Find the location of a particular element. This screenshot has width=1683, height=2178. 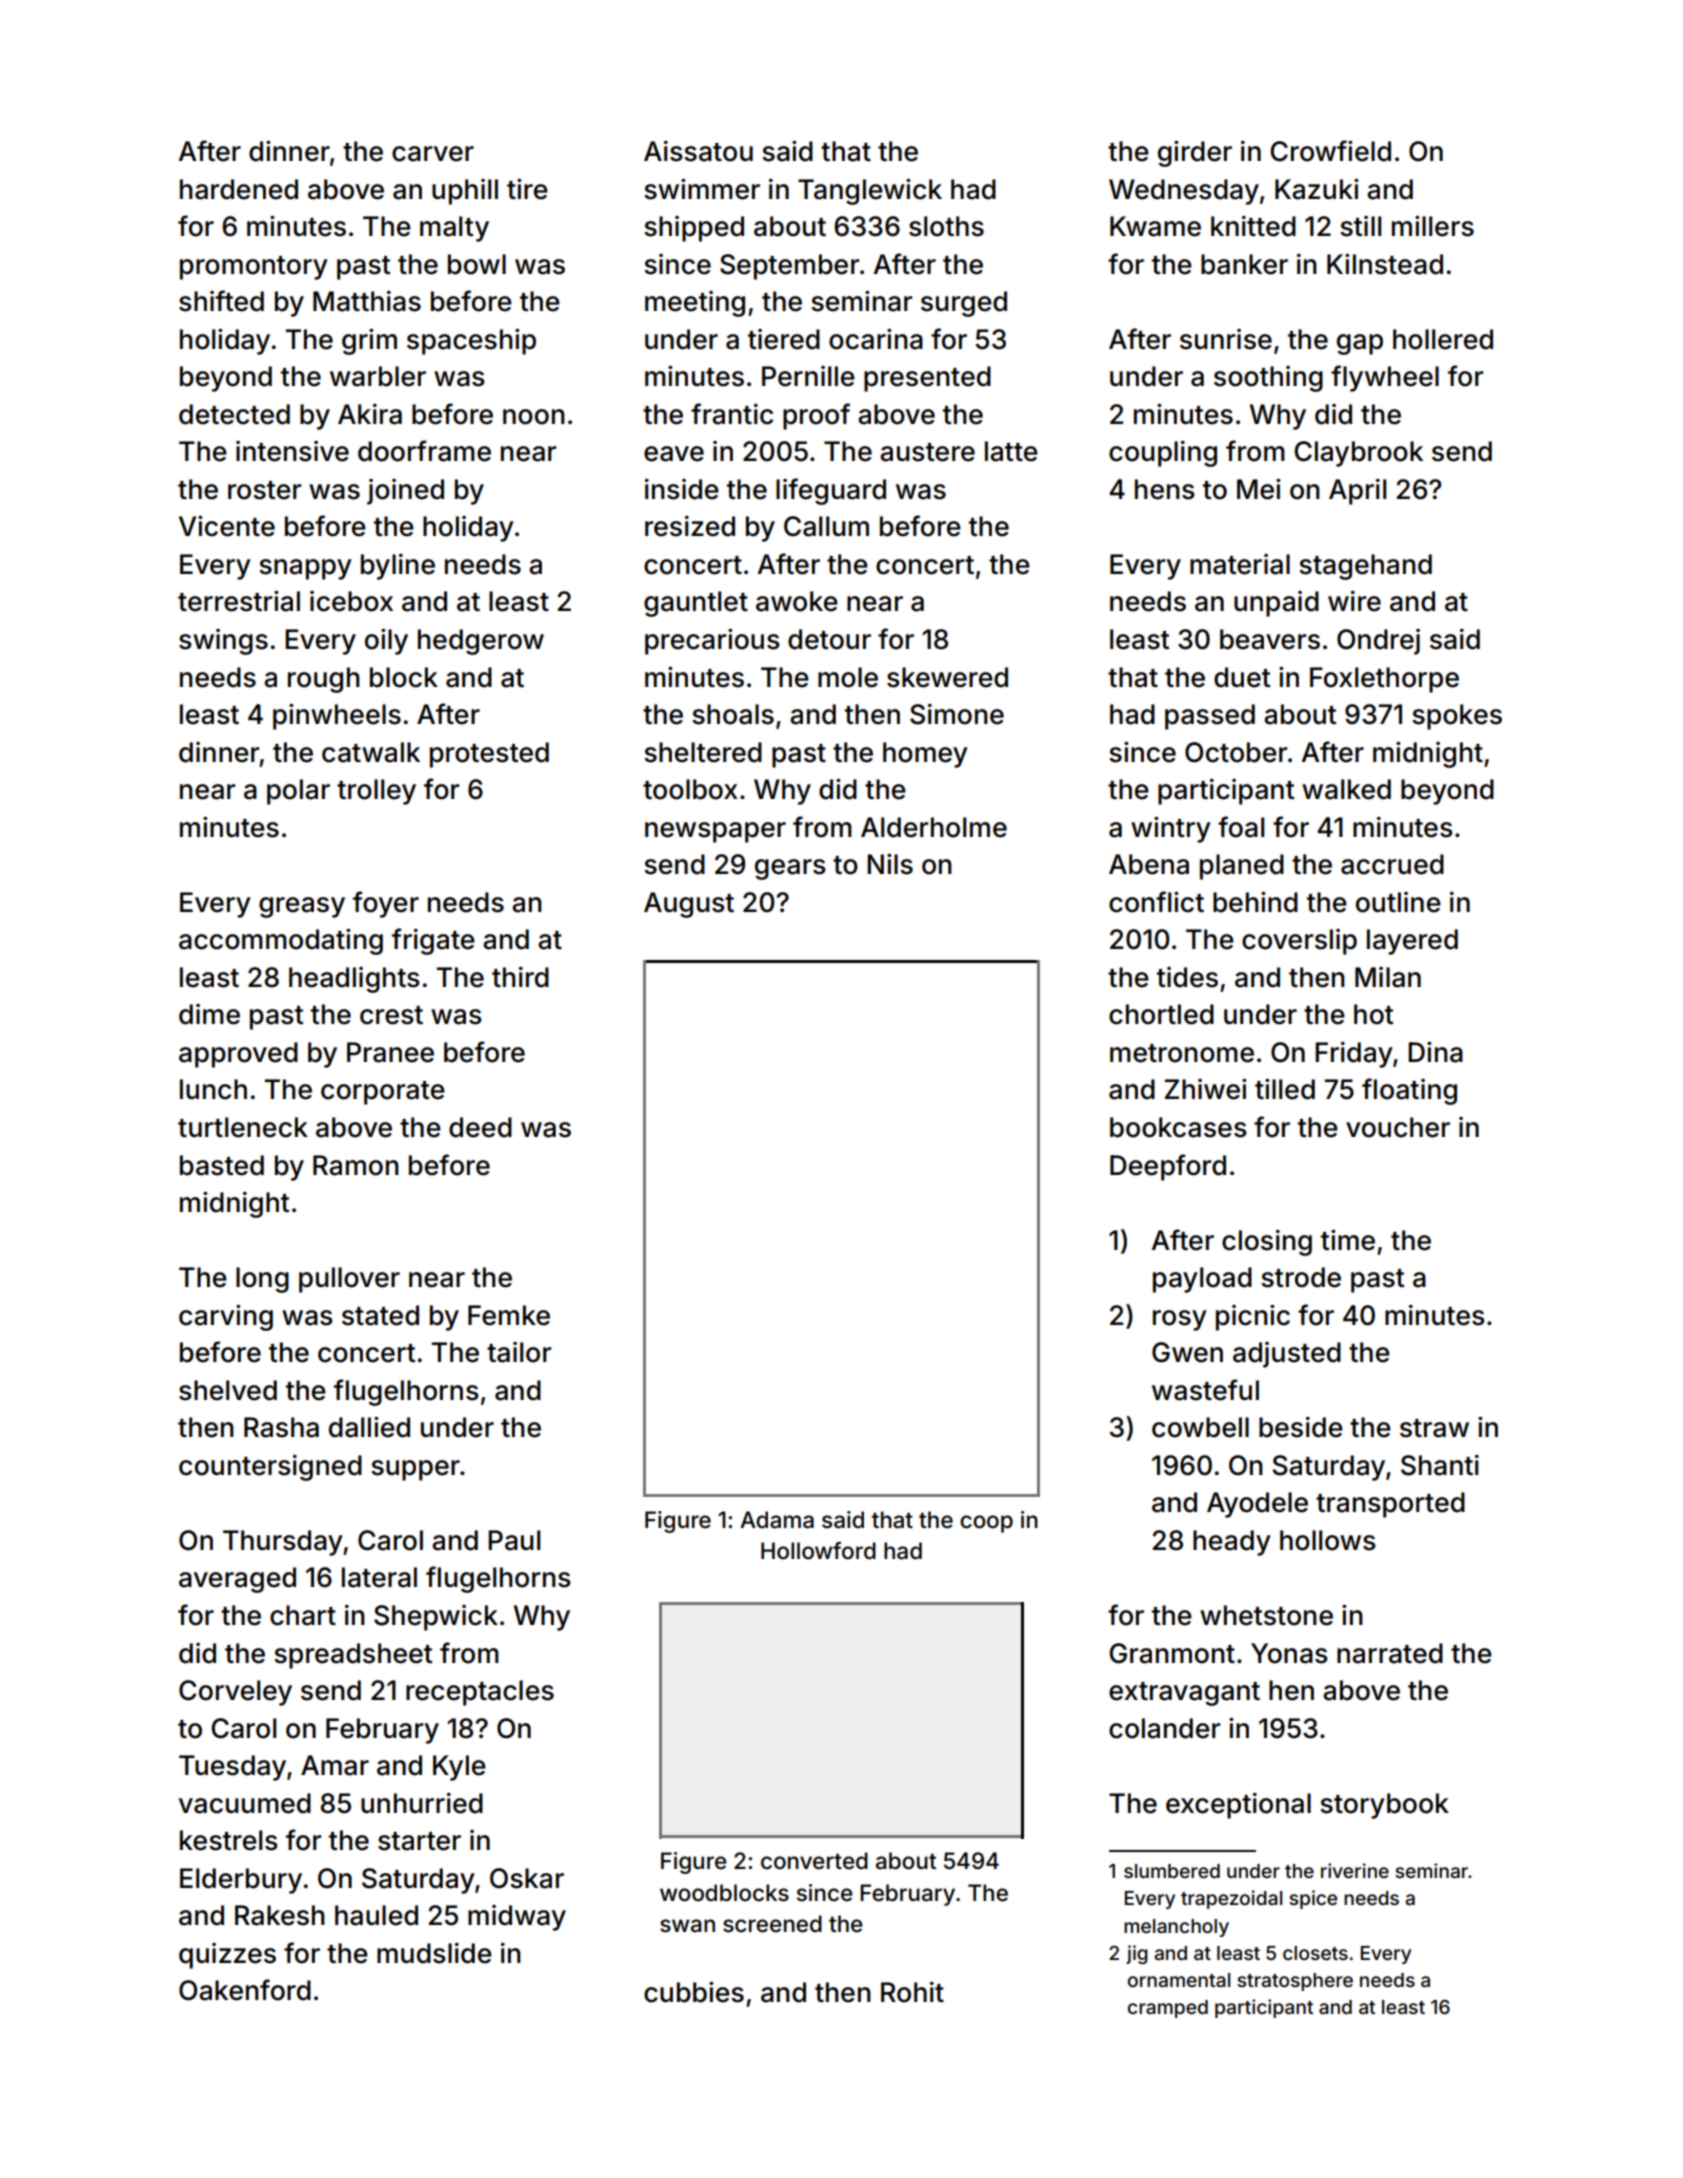

third is located at coordinates (520, 977).
